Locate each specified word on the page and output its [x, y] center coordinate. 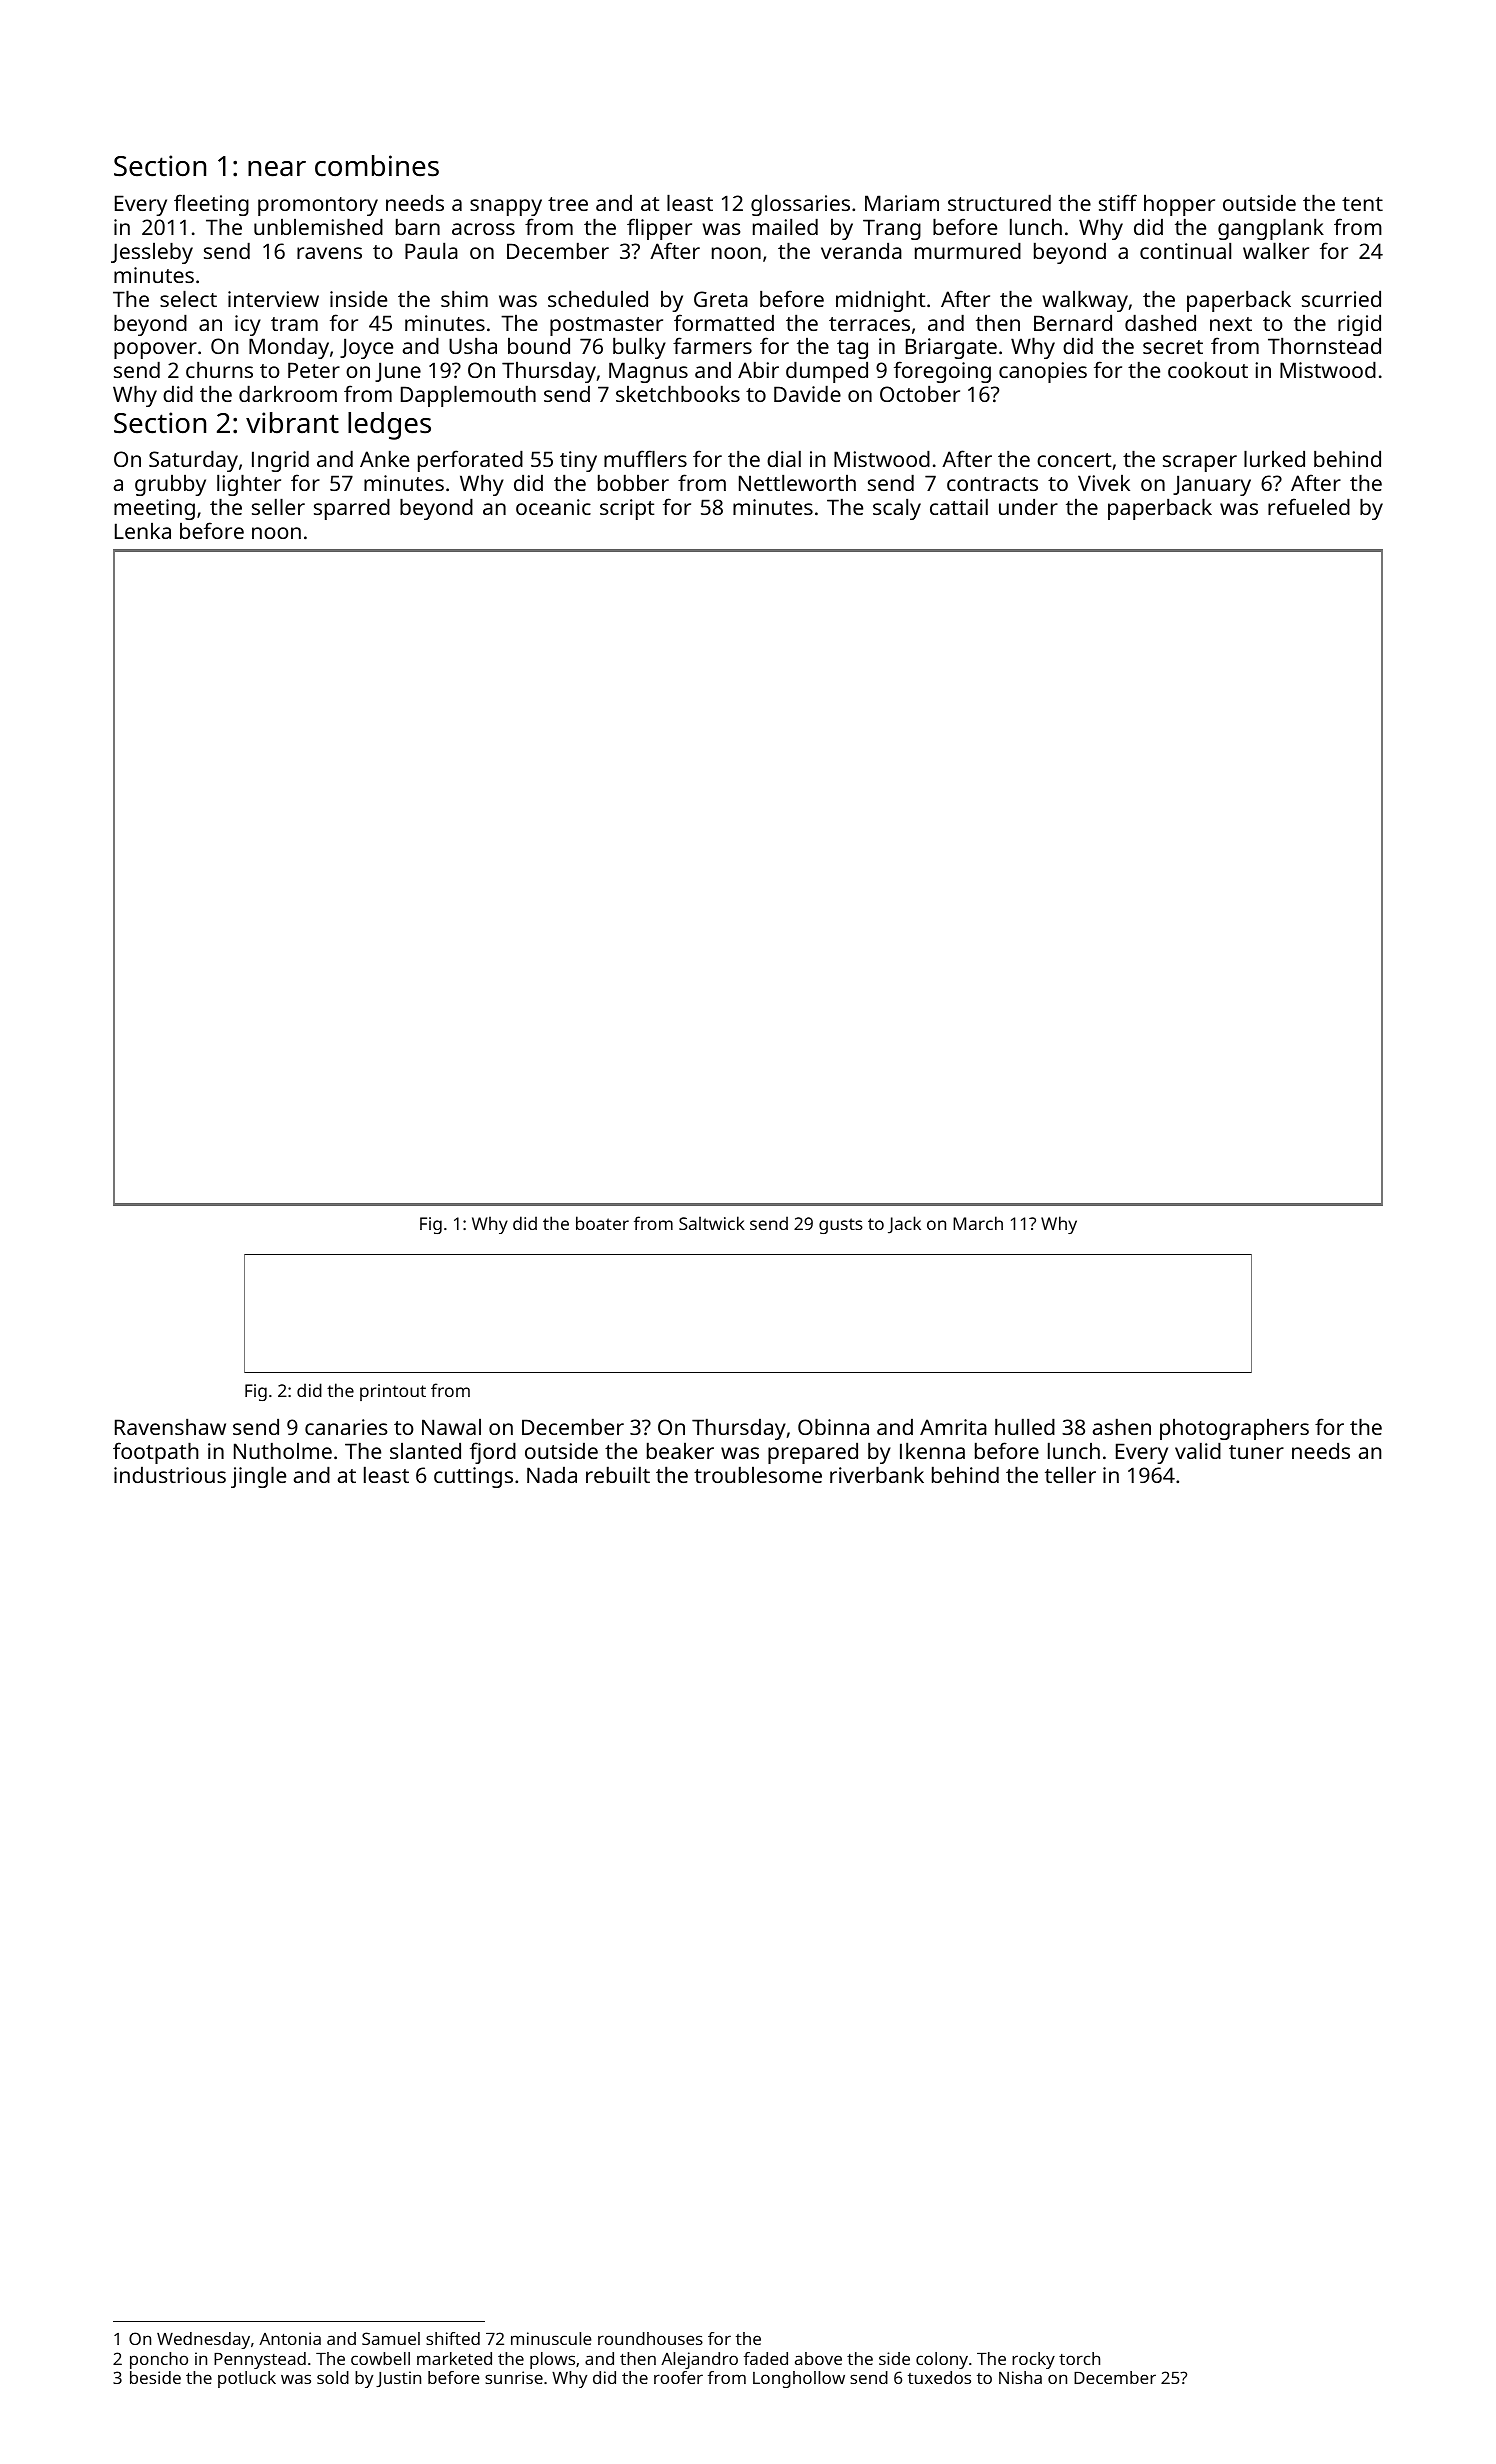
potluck [247, 2379]
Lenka [143, 531]
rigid [1359, 325]
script [627, 509]
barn [418, 226]
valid [1198, 1450]
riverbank [877, 1474]
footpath [155, 1453]
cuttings [473, 1477]
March [978, 1223]
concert [1074, 460]
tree [568, 204]
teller [1070, 1474]
